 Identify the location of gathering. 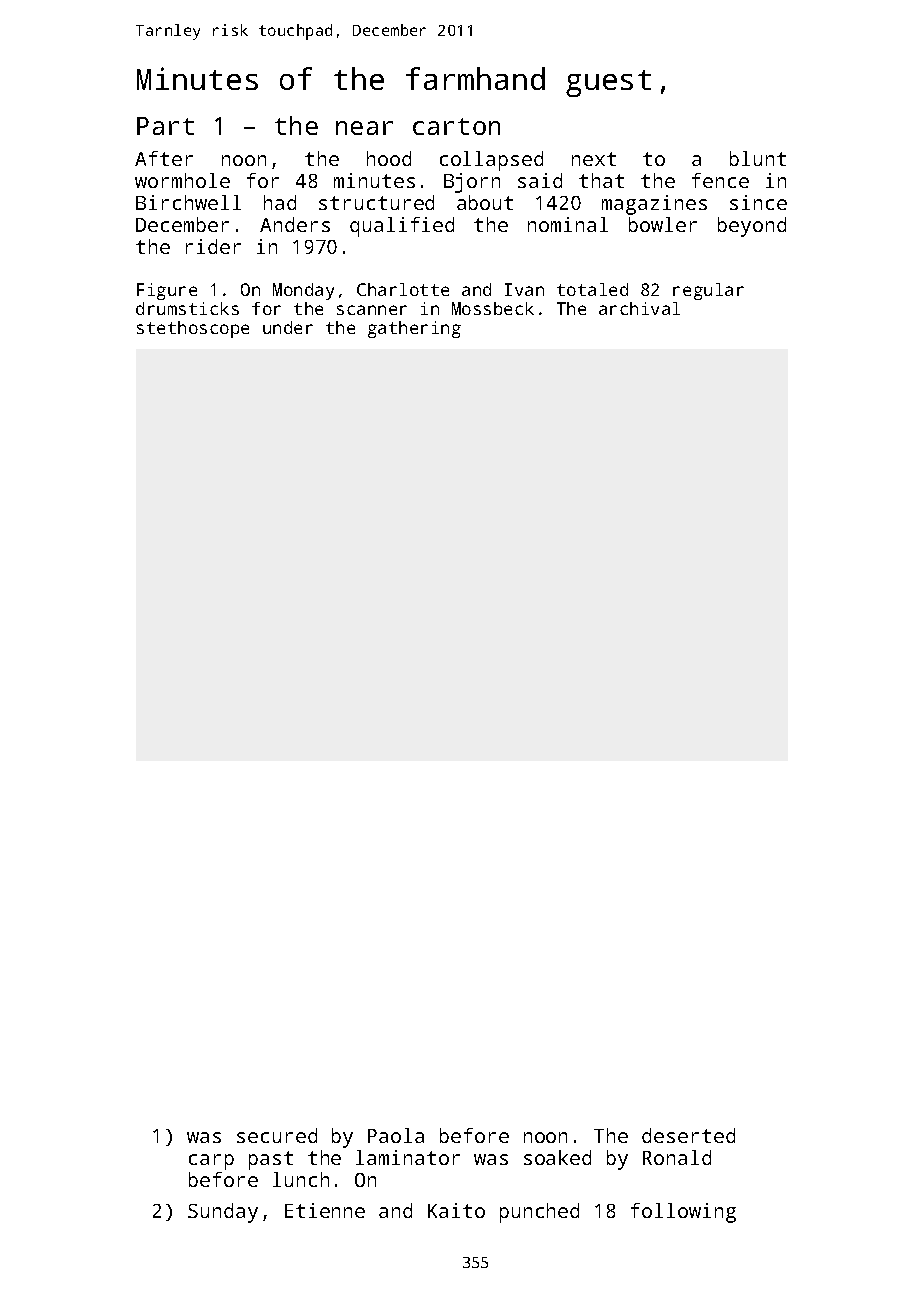
(414, 329).
